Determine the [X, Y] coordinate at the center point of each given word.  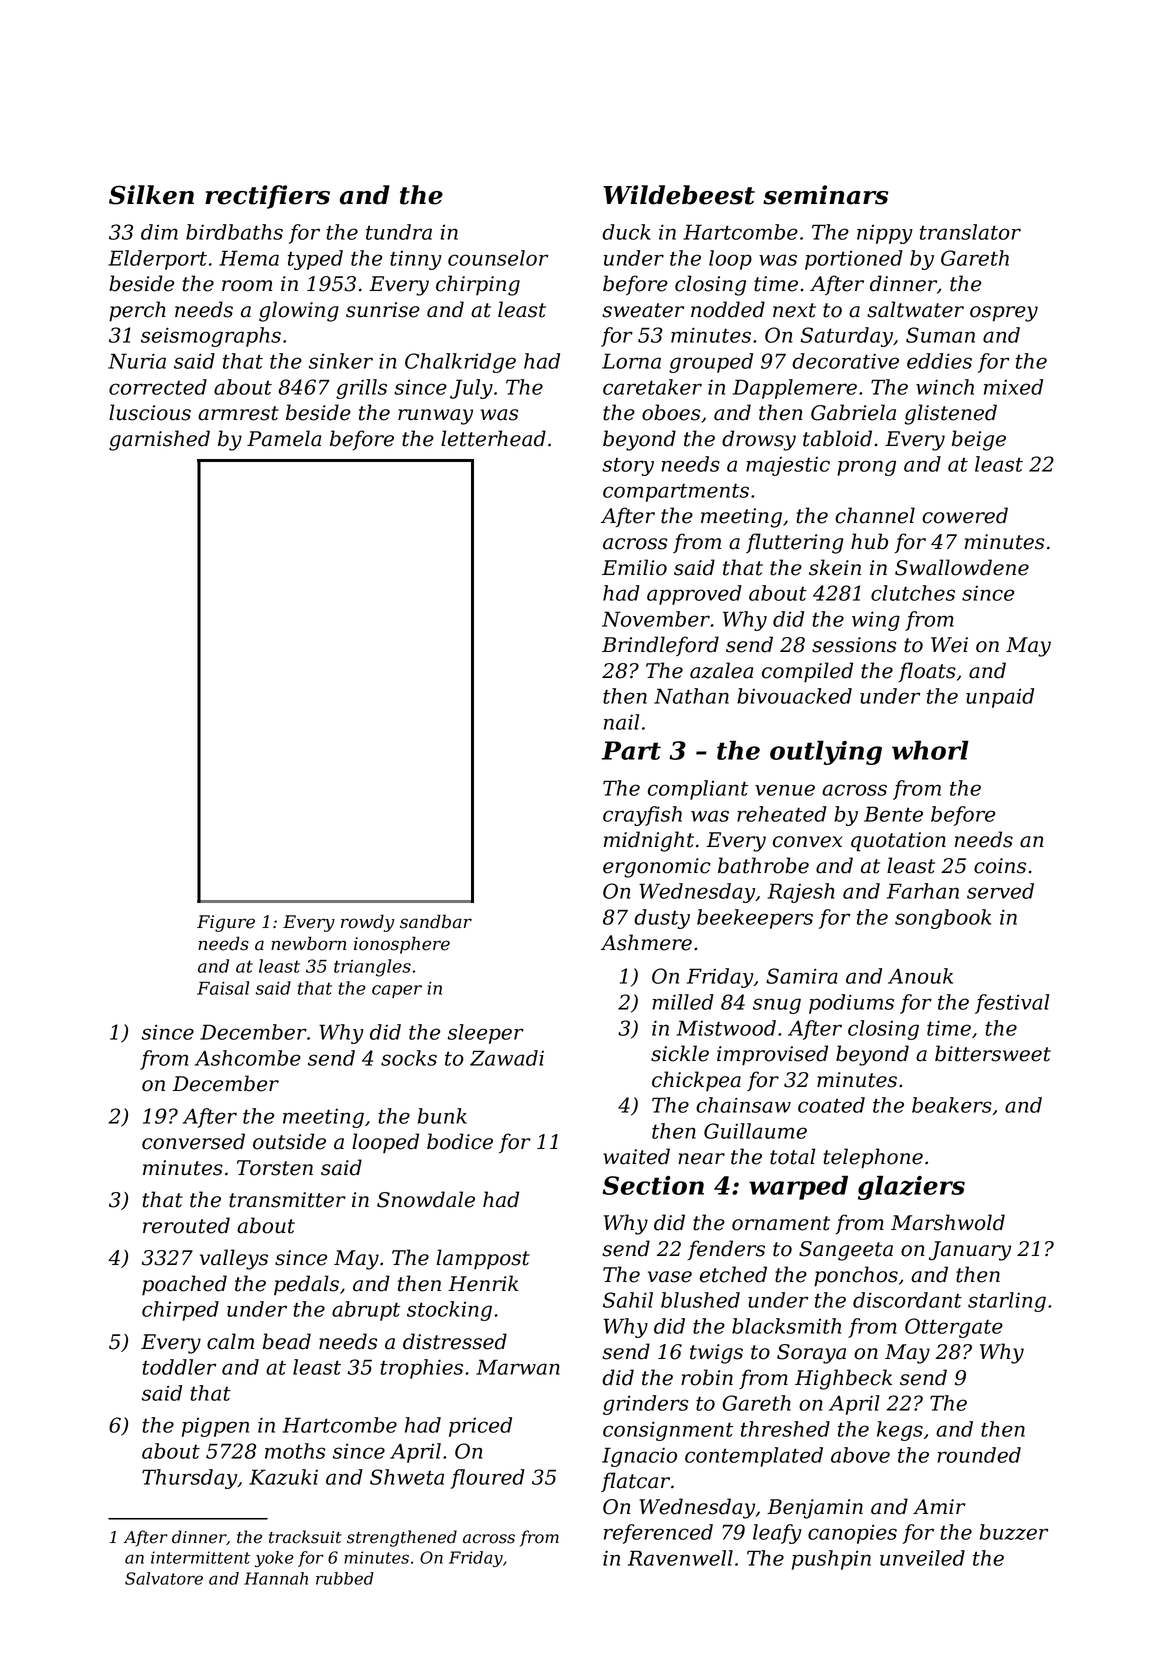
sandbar [436, 921]
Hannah [276, 1578]
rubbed [345, 1578]
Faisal [223, 988]
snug [777, 1006]
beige [979, 440]
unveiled [922, 1558]
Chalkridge [460, 363]
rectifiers [267, 197]
